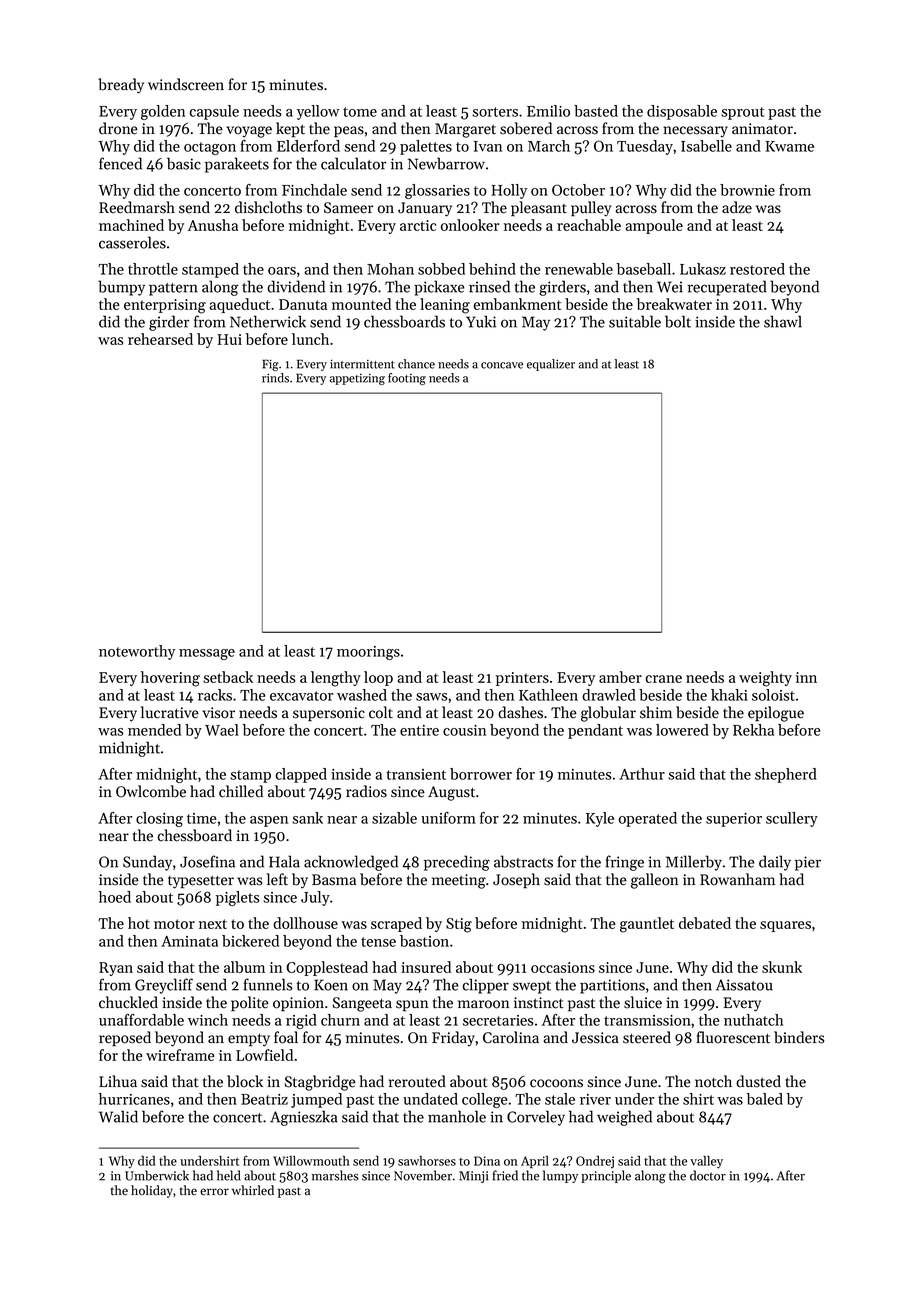 This screenshot has width=924, height=1308. I want to click on tome, so click(360, 112).
